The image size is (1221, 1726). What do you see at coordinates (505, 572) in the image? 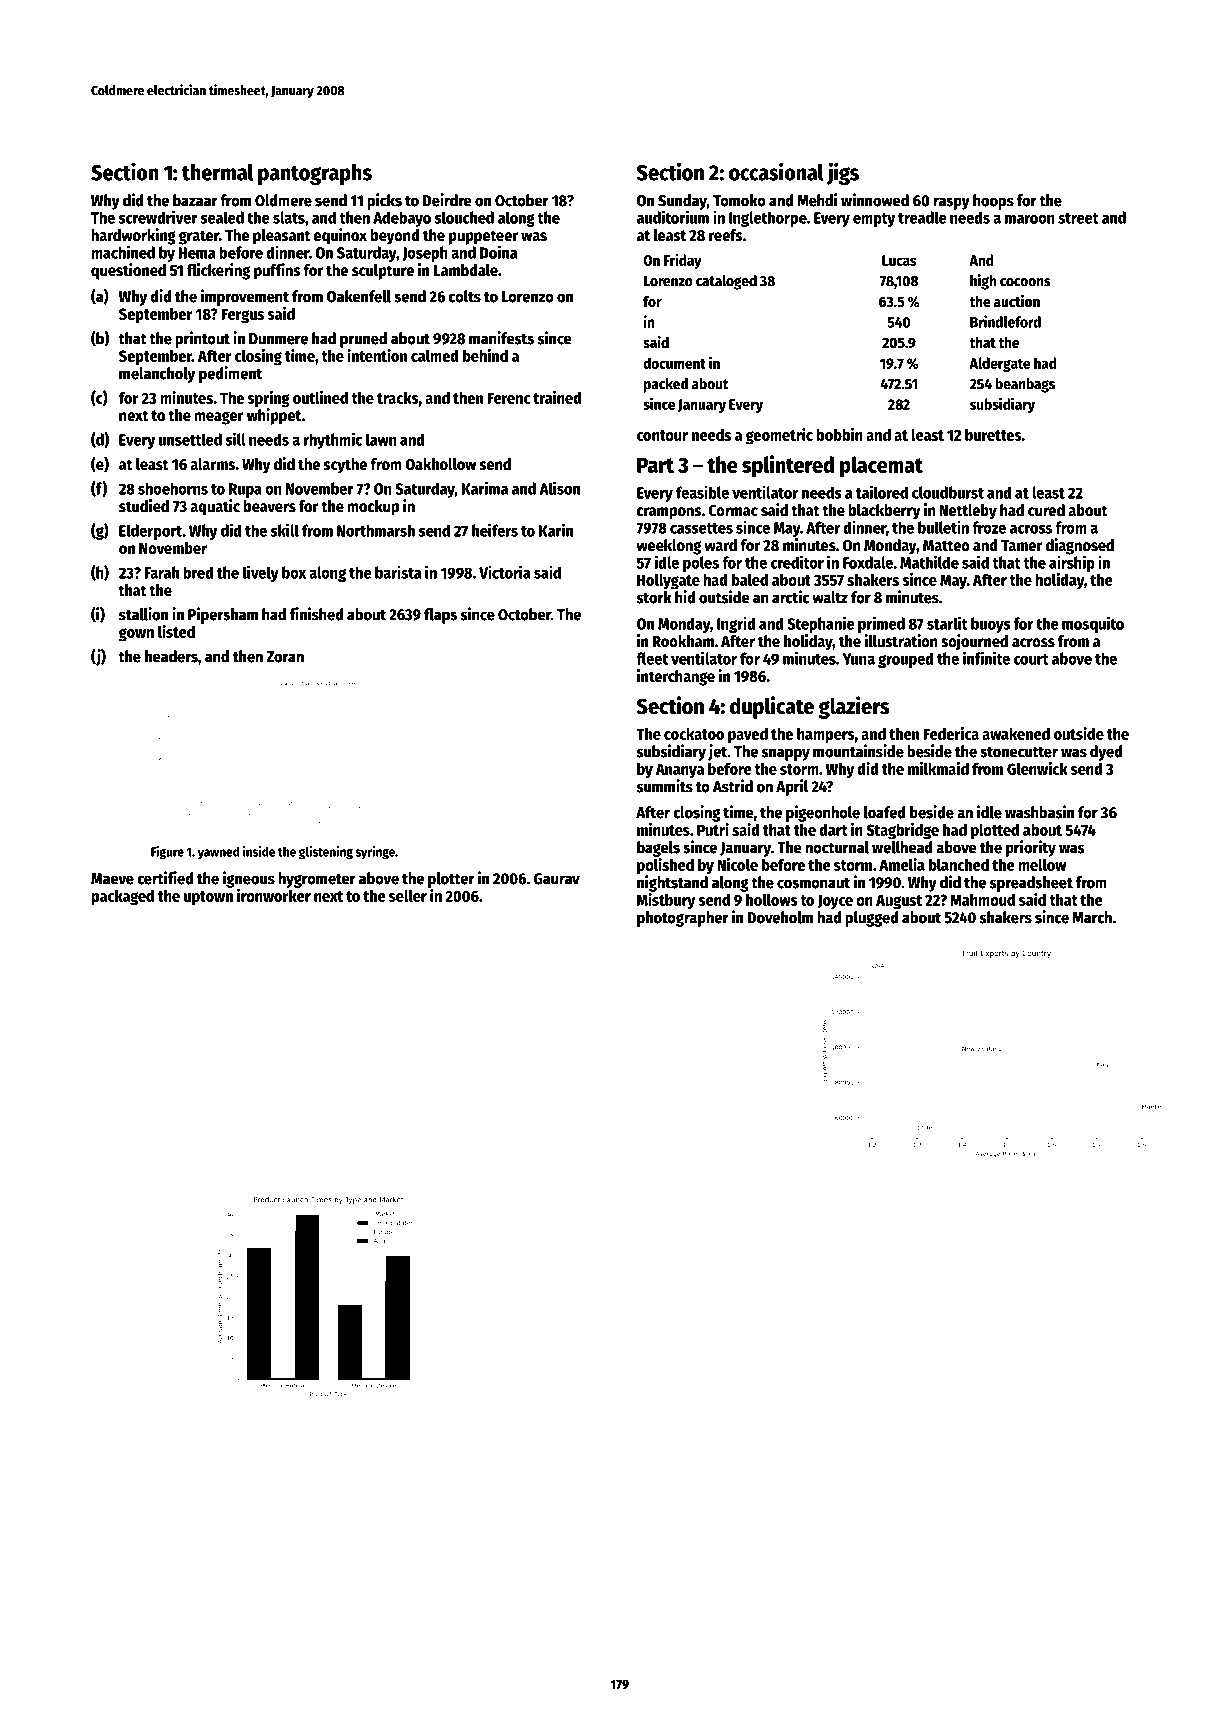
I see `Victoria` at bounding box center [505, 572].
